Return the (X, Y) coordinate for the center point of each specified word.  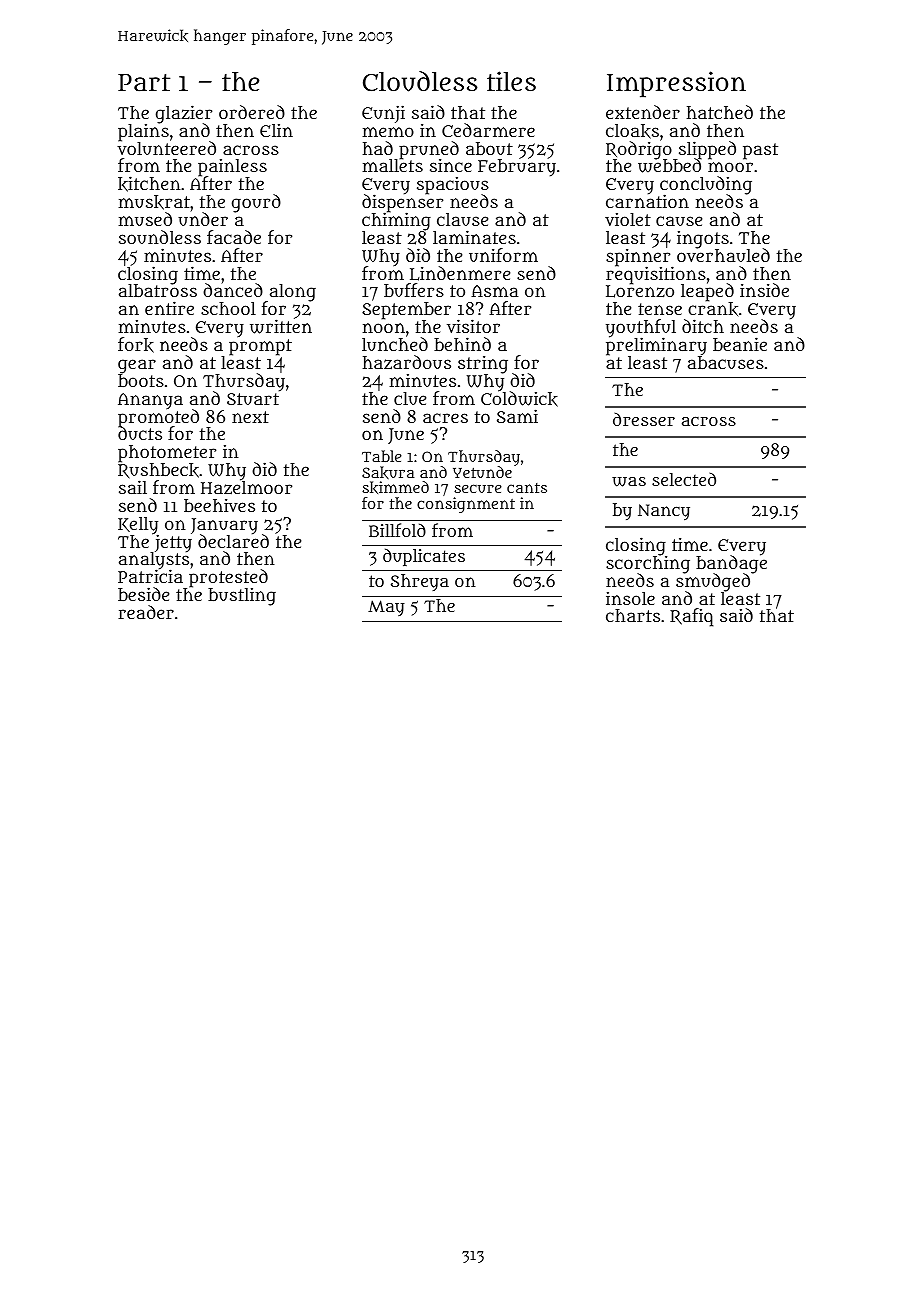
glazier (184, 114)
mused (145, 219)
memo (388, 132)
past (760, 151)
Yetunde (482, 472)
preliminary (656, 347)
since (451, 165)
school (228, 308)
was (629, 482)
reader (146, 612)
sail (133, 487)
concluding (706, 185)
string (483, 365)
